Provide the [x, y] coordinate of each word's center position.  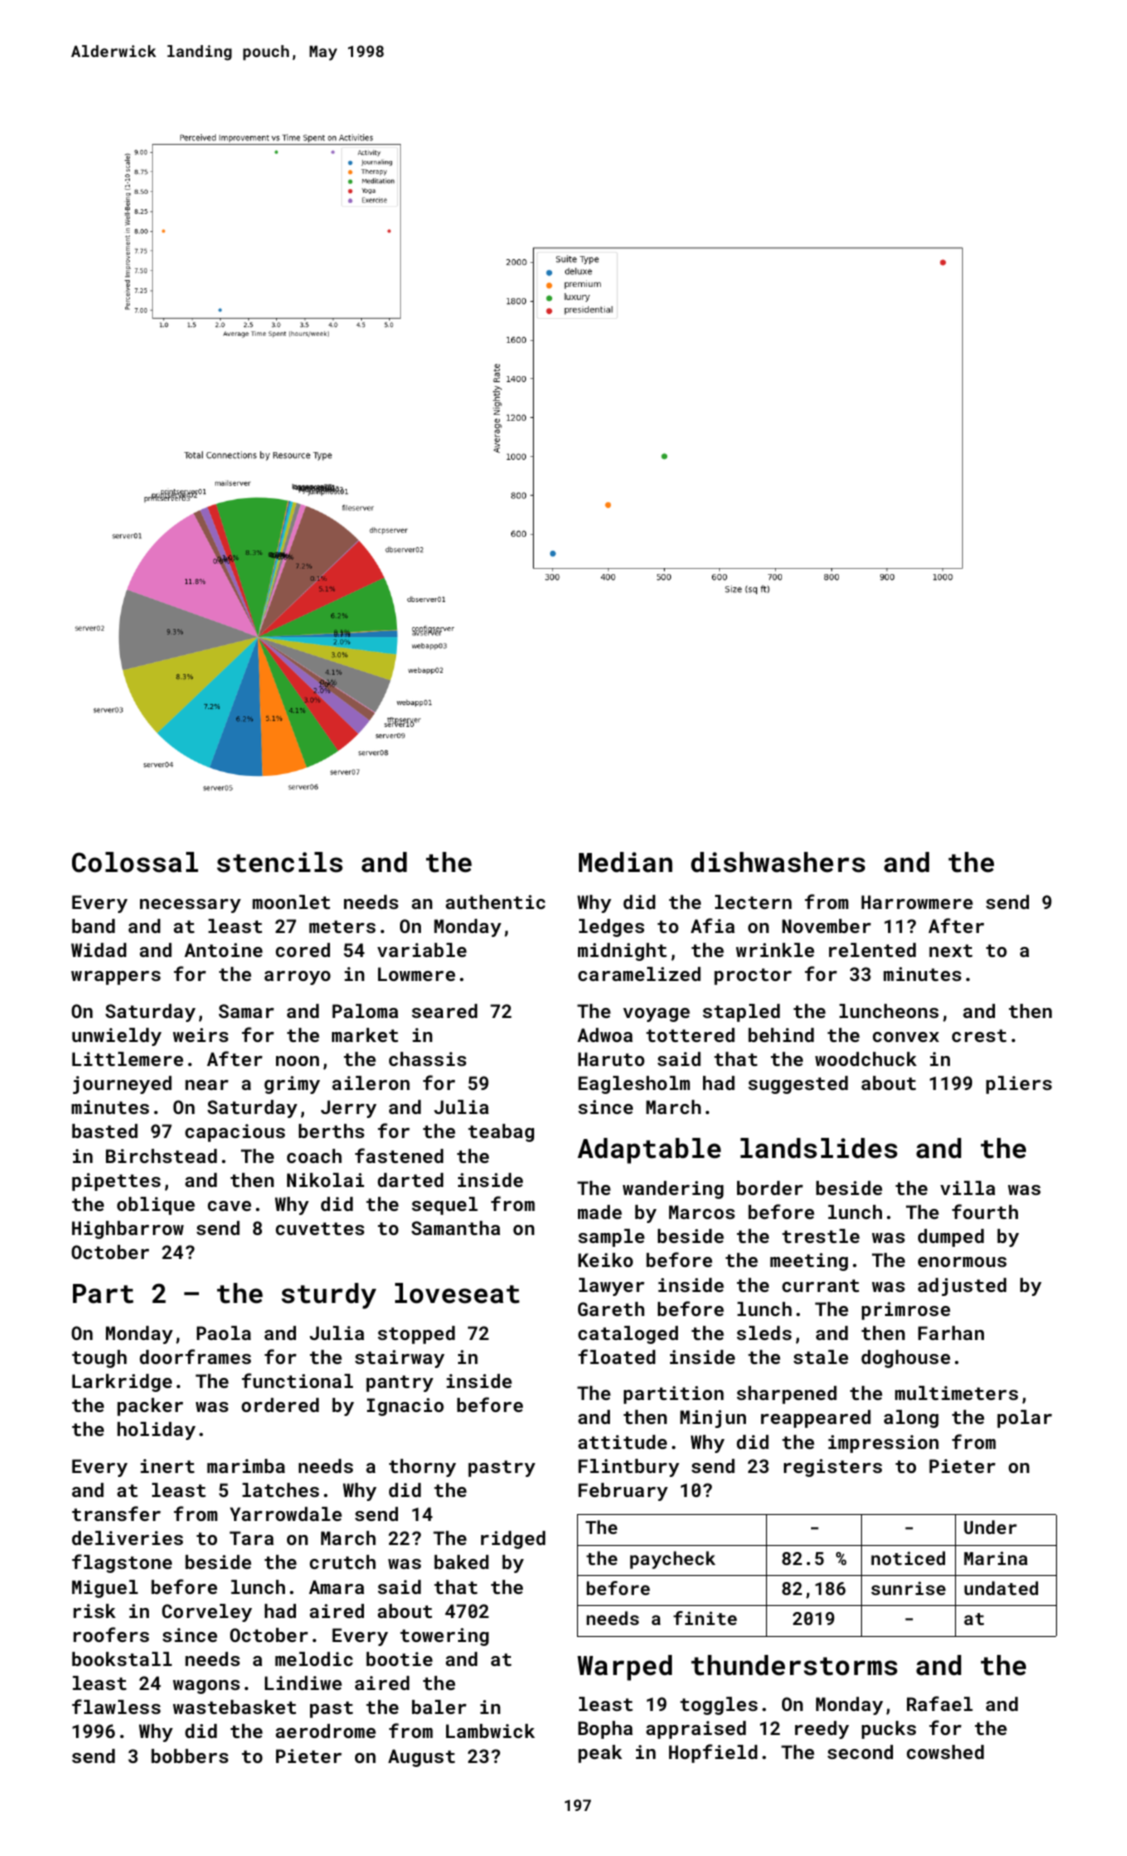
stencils [280, 862]
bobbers [189, 1756]
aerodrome [326, 1731]
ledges [611, 928]
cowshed [945, 1752]
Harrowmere [917, 902]
